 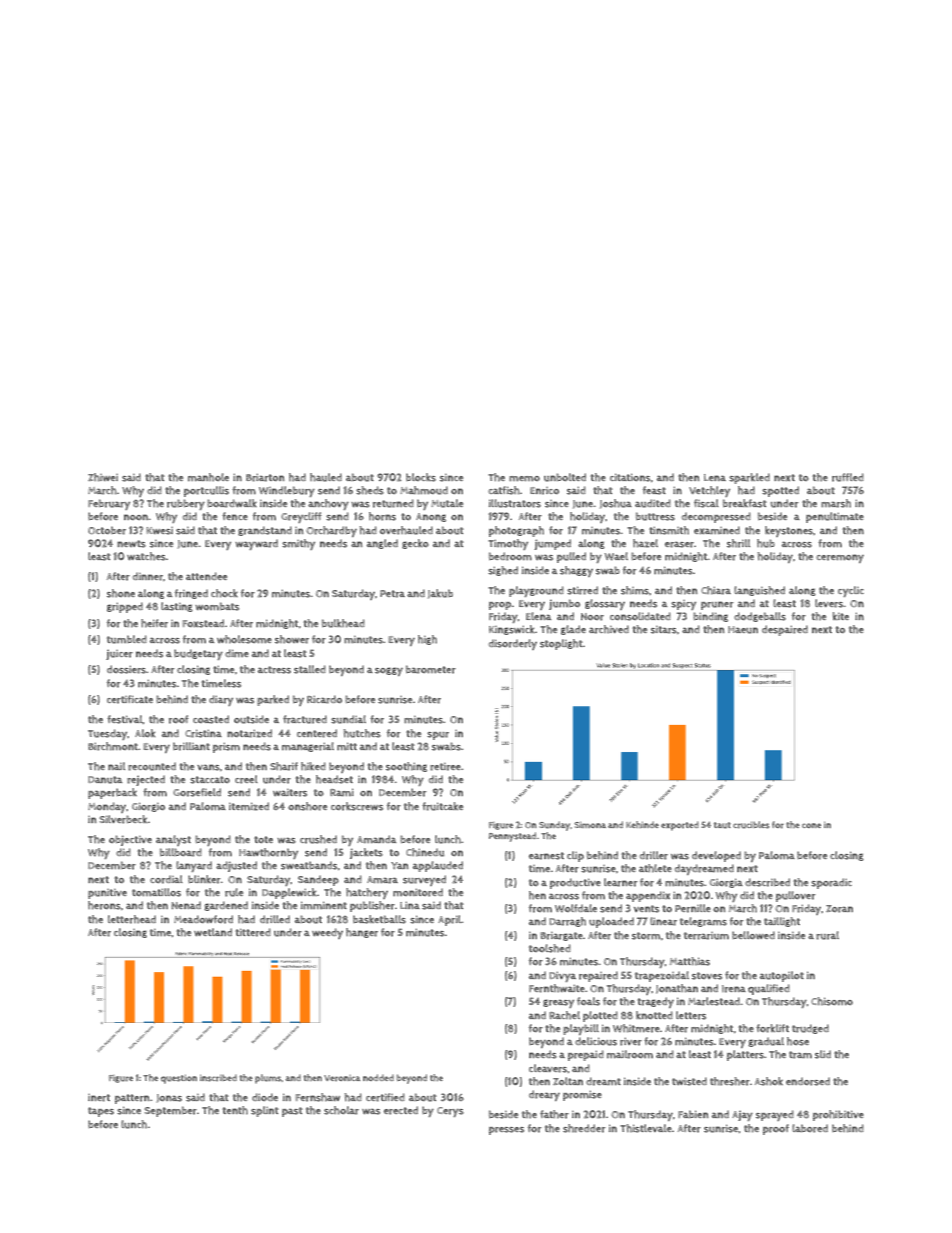 I want to click on wetland, so click(x=213, y=932).
